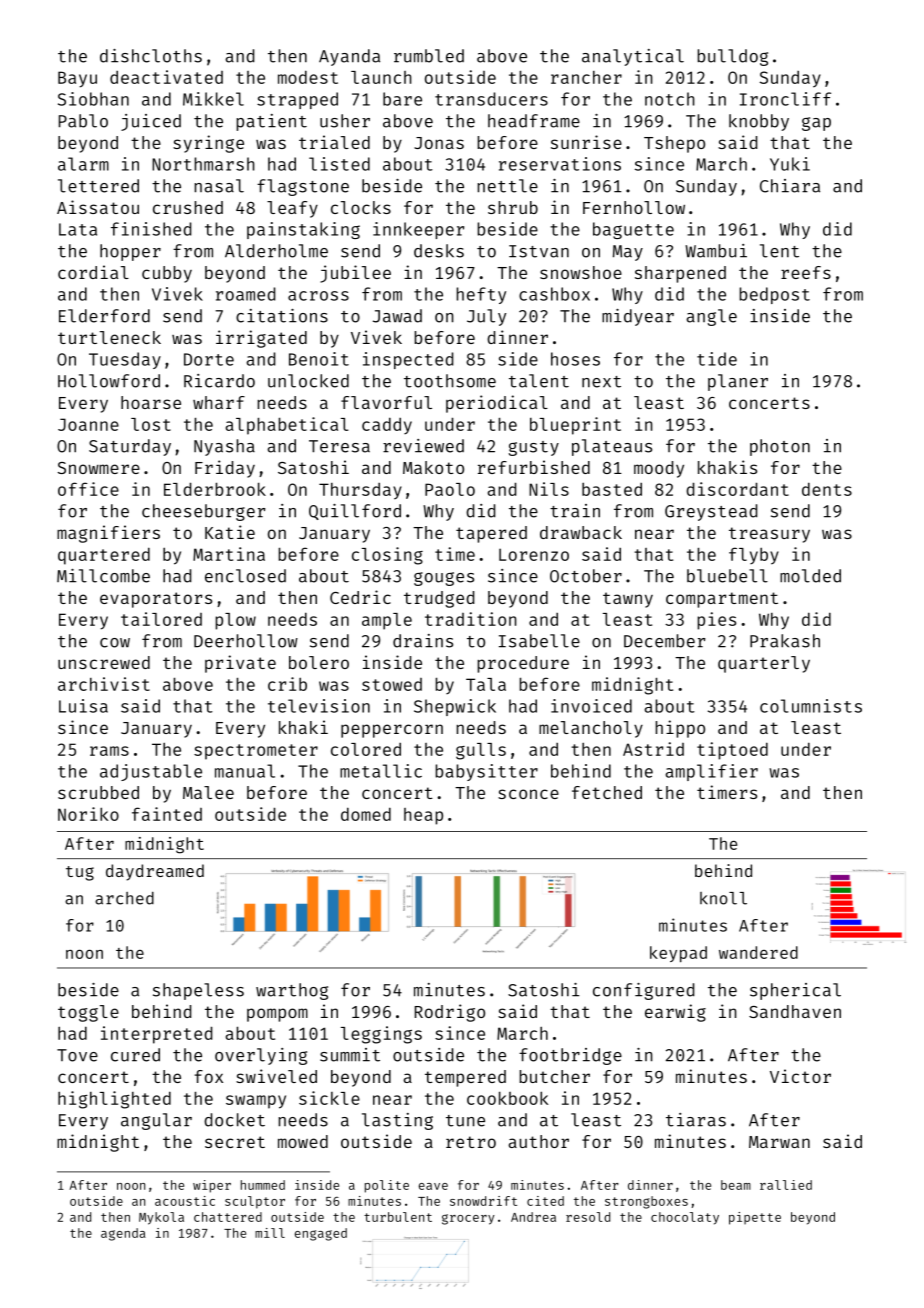  I want to click on cow, so click(115, 643).
